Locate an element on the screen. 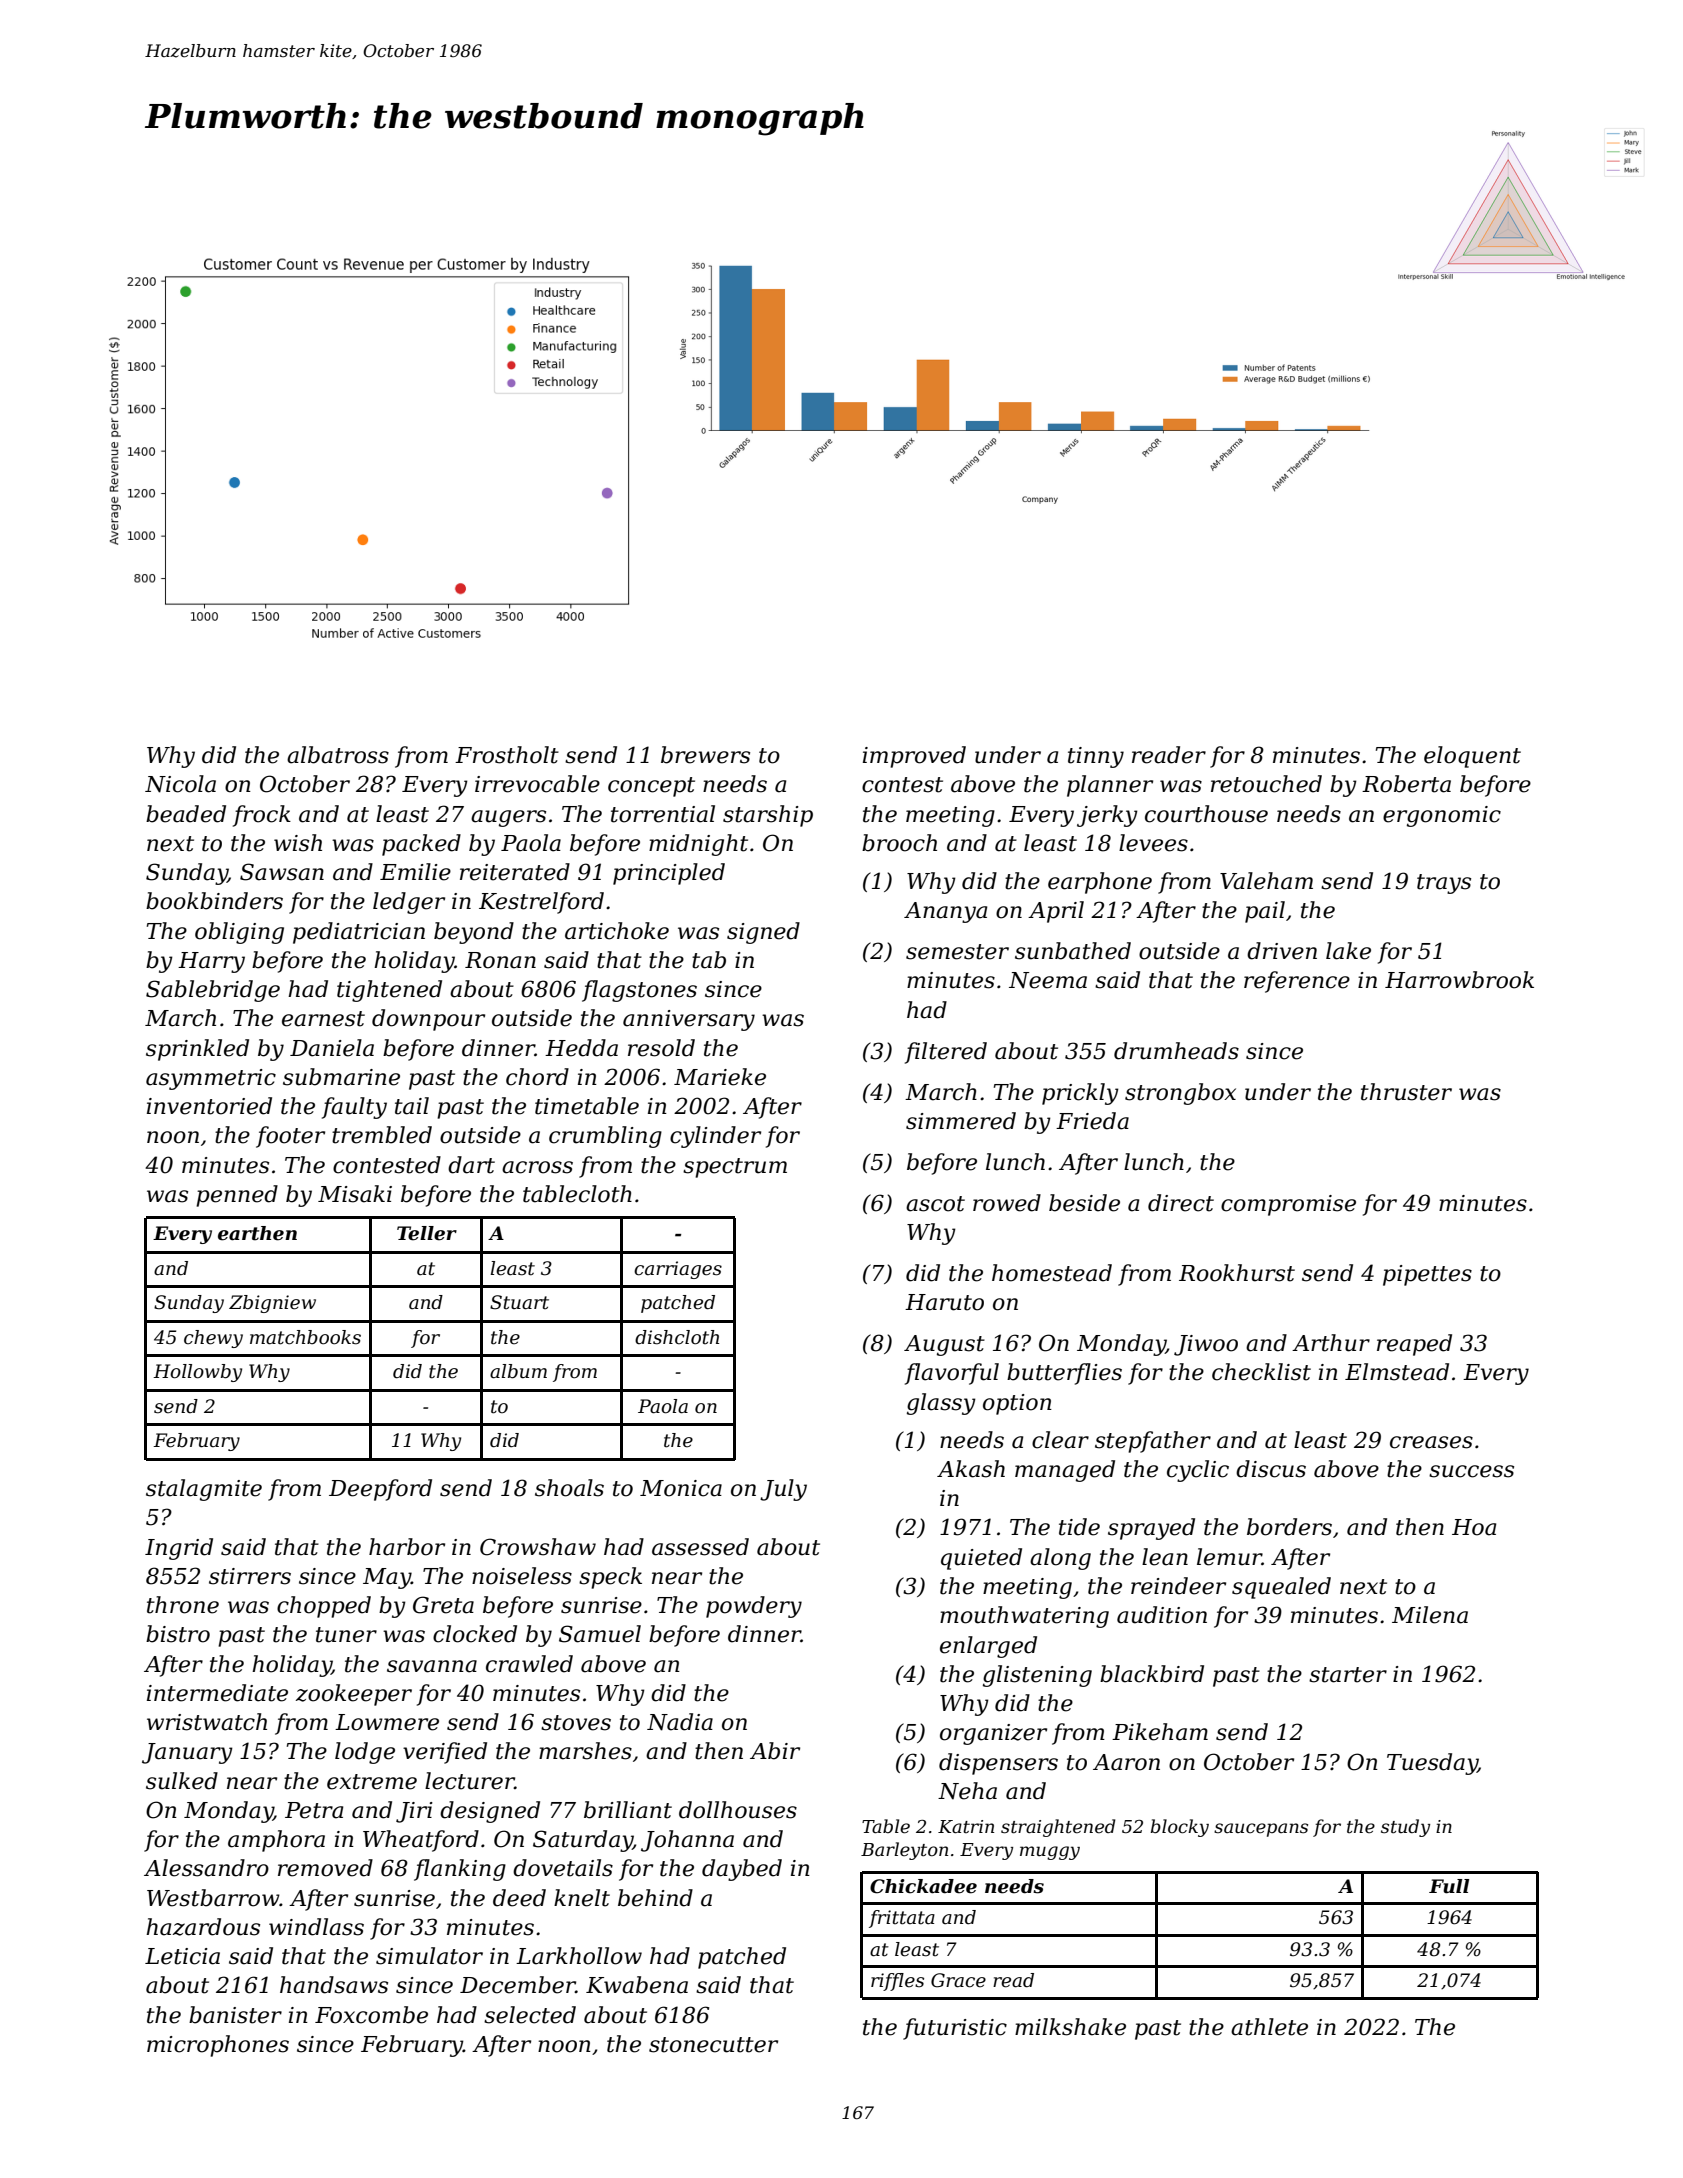 The height and width of the screenshot is (2178, 1683). penned is located at coordinates (237, 1196).
